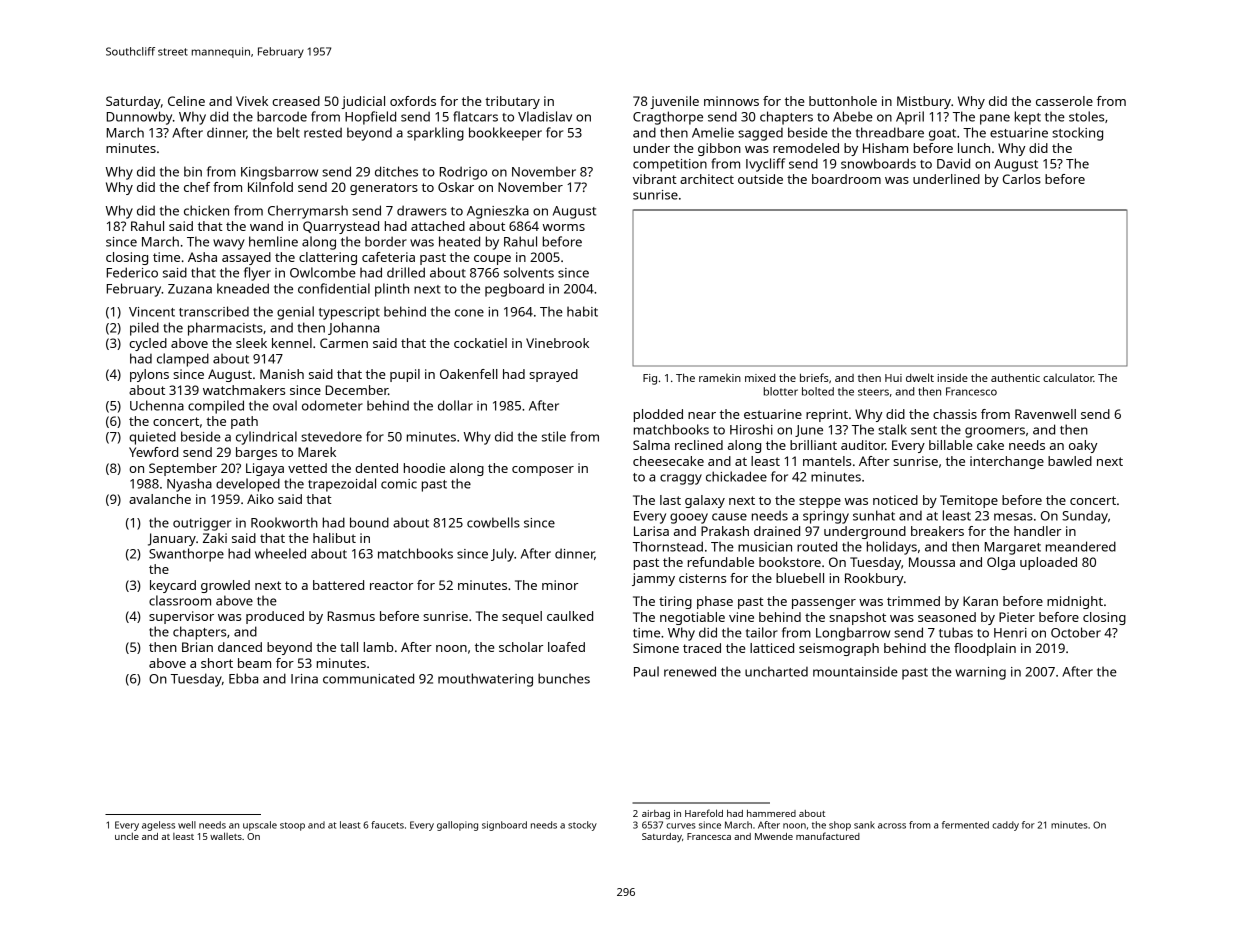 This page has height=952, width=1233. I want to click on fermented, so click(965, 825).
